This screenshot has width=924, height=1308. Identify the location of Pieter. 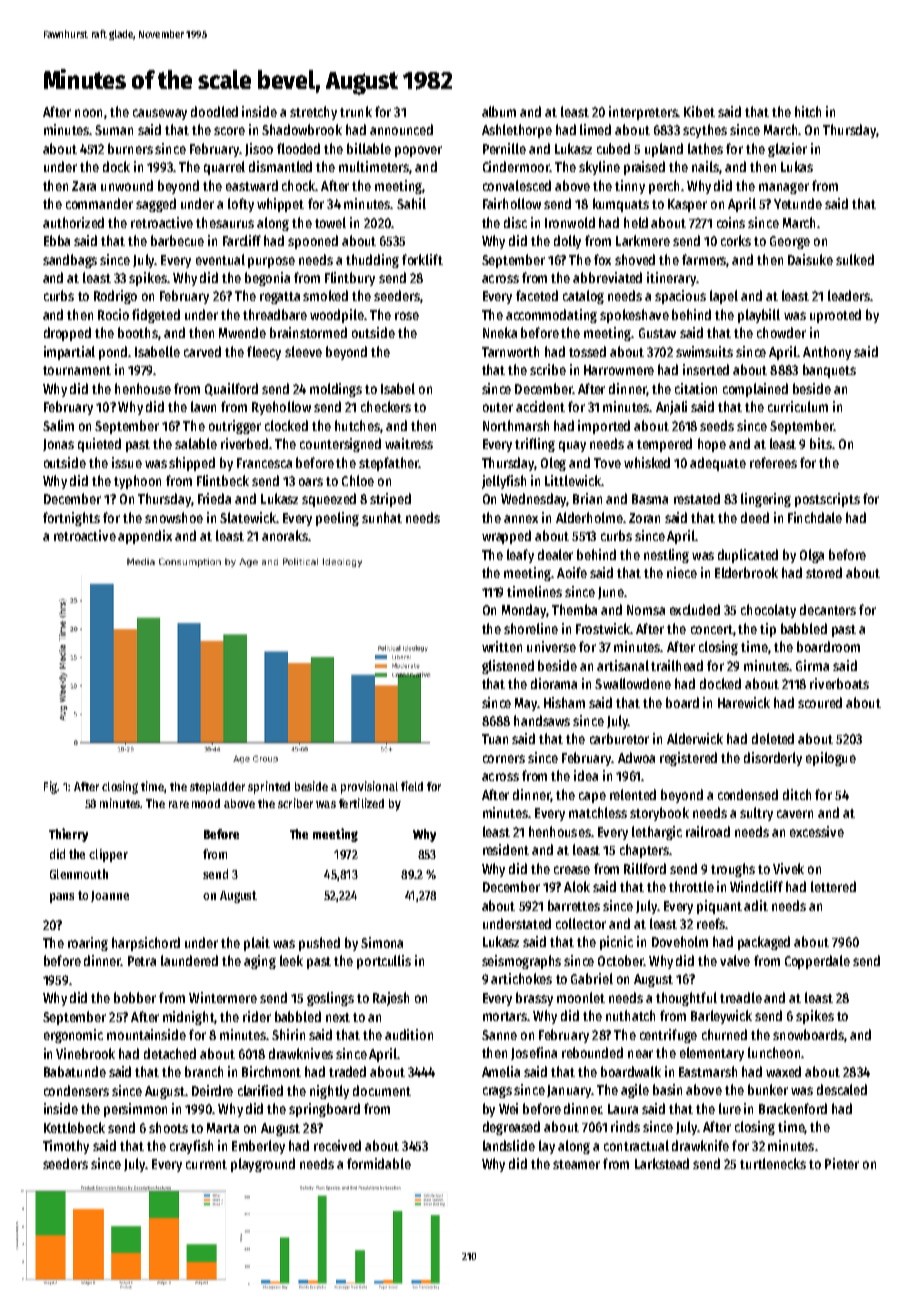
(842, 1163).
